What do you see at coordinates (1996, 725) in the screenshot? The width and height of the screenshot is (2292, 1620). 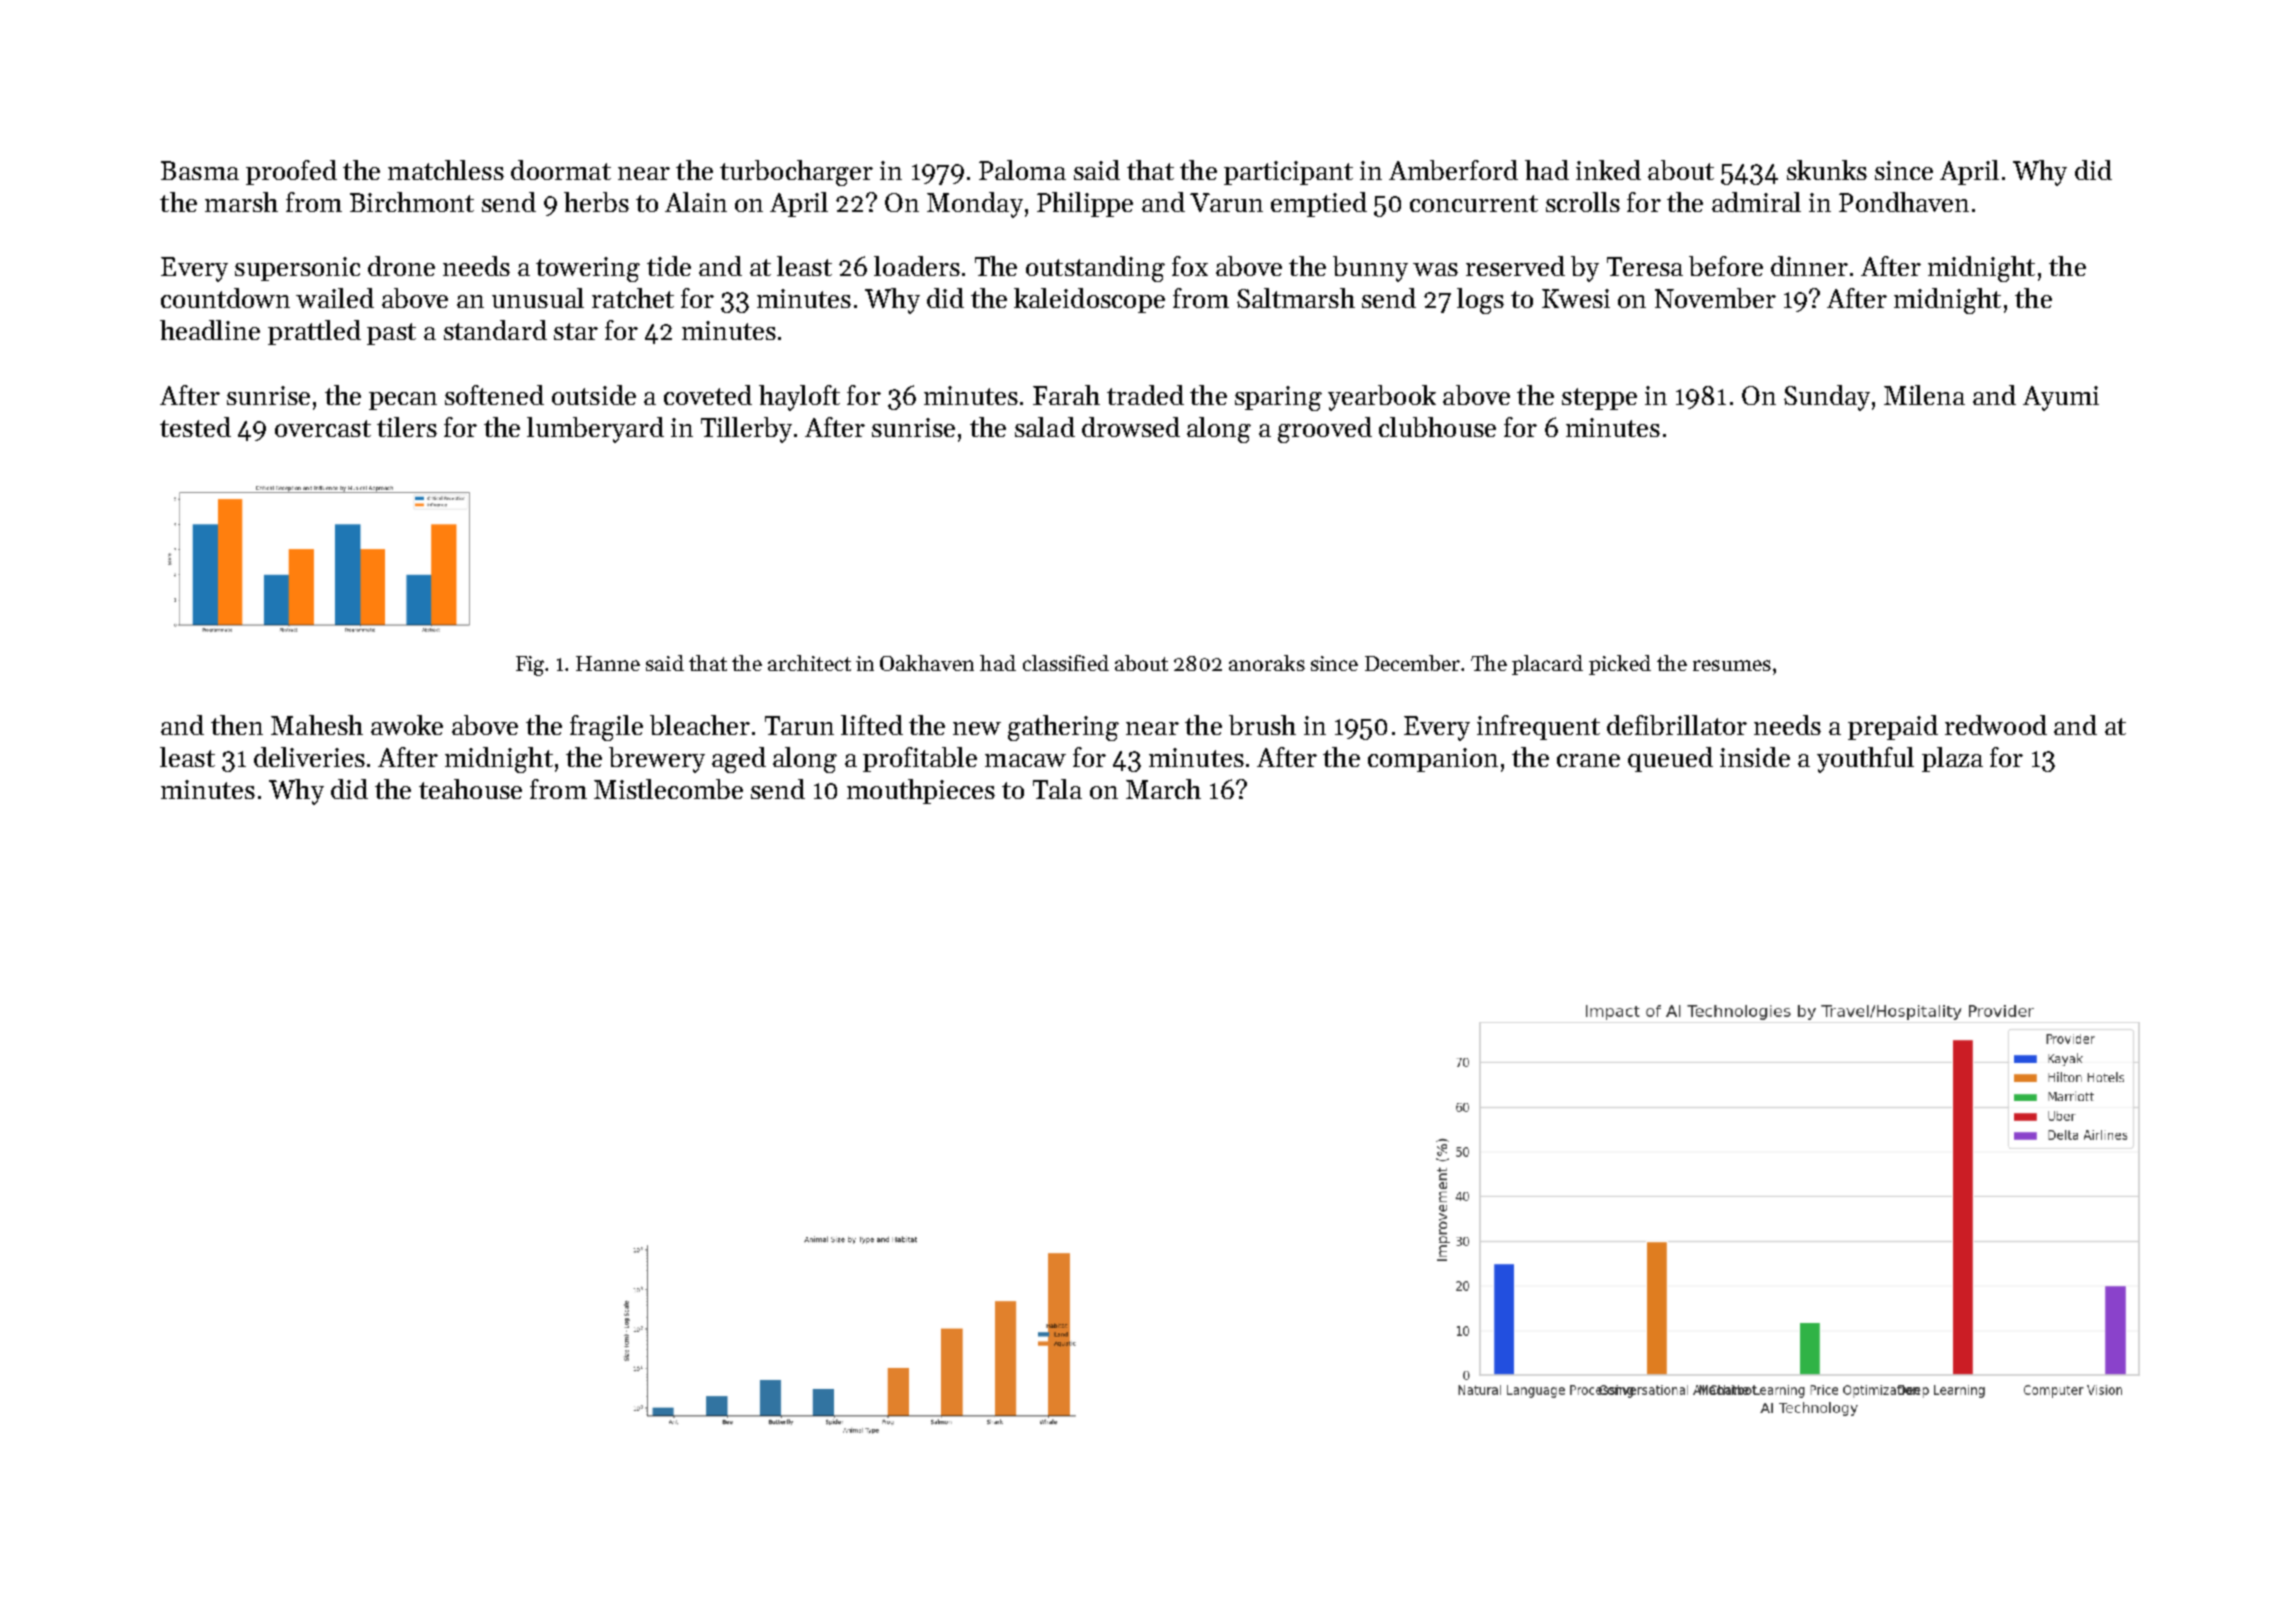 I see `redwood` at bounding box center [1996, 725].
